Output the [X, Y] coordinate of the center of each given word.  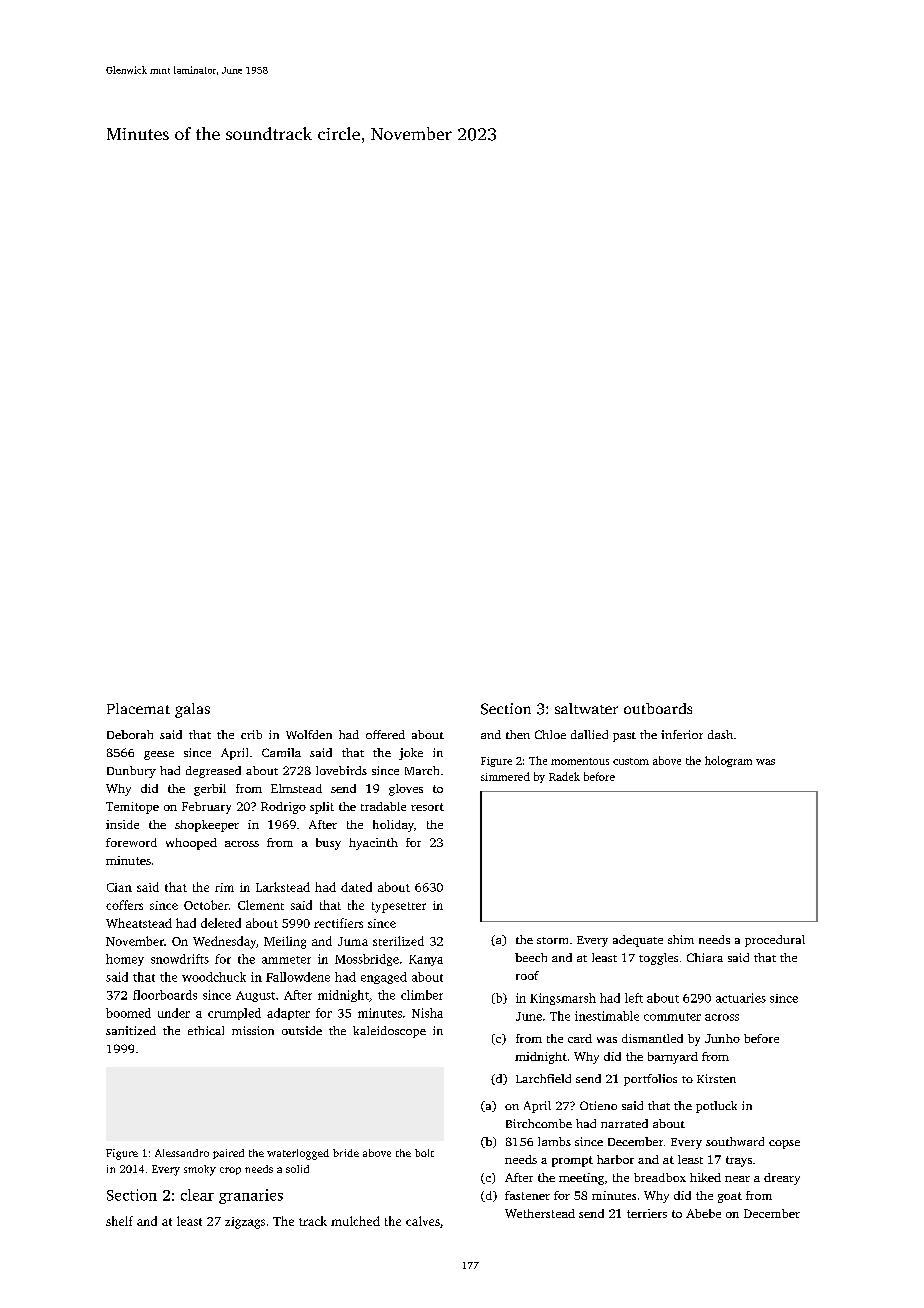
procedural [775, 941]
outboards [658, 708]
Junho [722, 1038]
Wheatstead [139, 923]
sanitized [131, 1030]
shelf [119, 1221]
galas [192, 710]
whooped [191, 844]
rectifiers [338, 923]
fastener [527, 1195]
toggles [658, 959]
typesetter [399, 907]
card [580, 1038]
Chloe [550, 734]
